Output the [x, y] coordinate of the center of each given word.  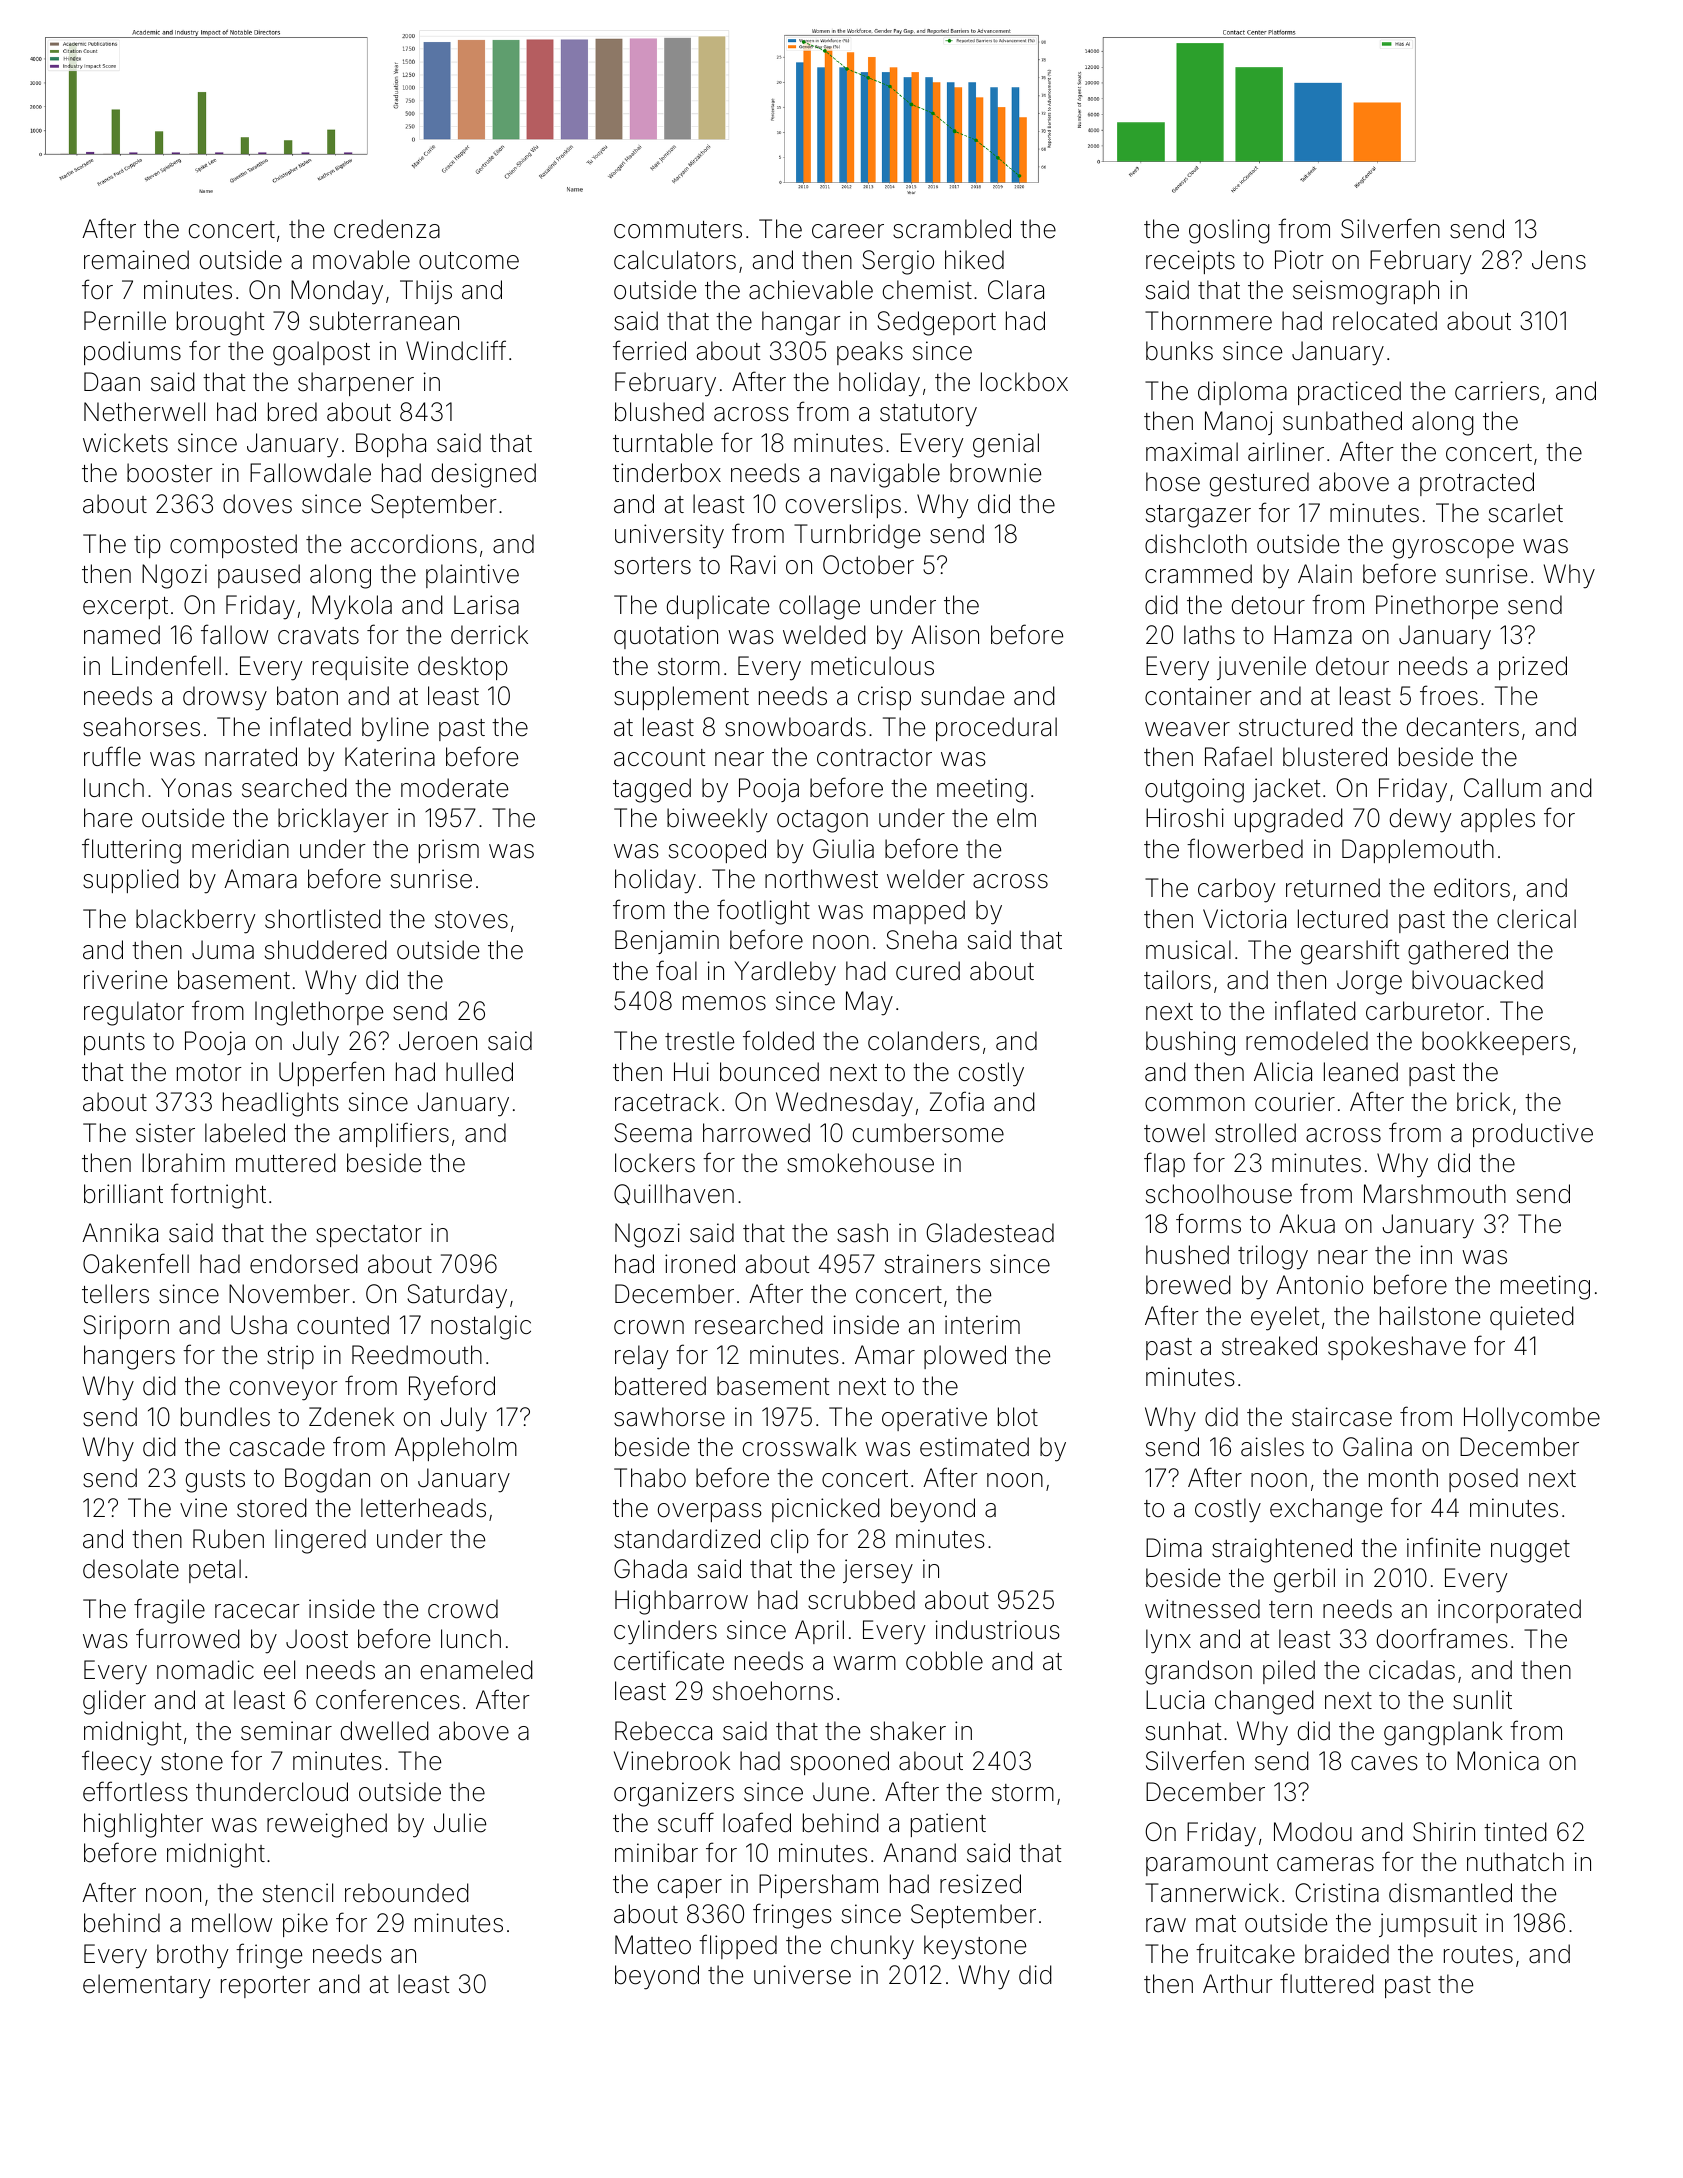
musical [1188, 950]
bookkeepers [1496, 1043]
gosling [1229, 231]
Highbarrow [681, 1602]
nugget [1530, 1551]
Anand [919, 1853]
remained [136, 260]
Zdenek [351, 1417]
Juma [223, 950]
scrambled [952, 229]
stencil [298, 1893]
